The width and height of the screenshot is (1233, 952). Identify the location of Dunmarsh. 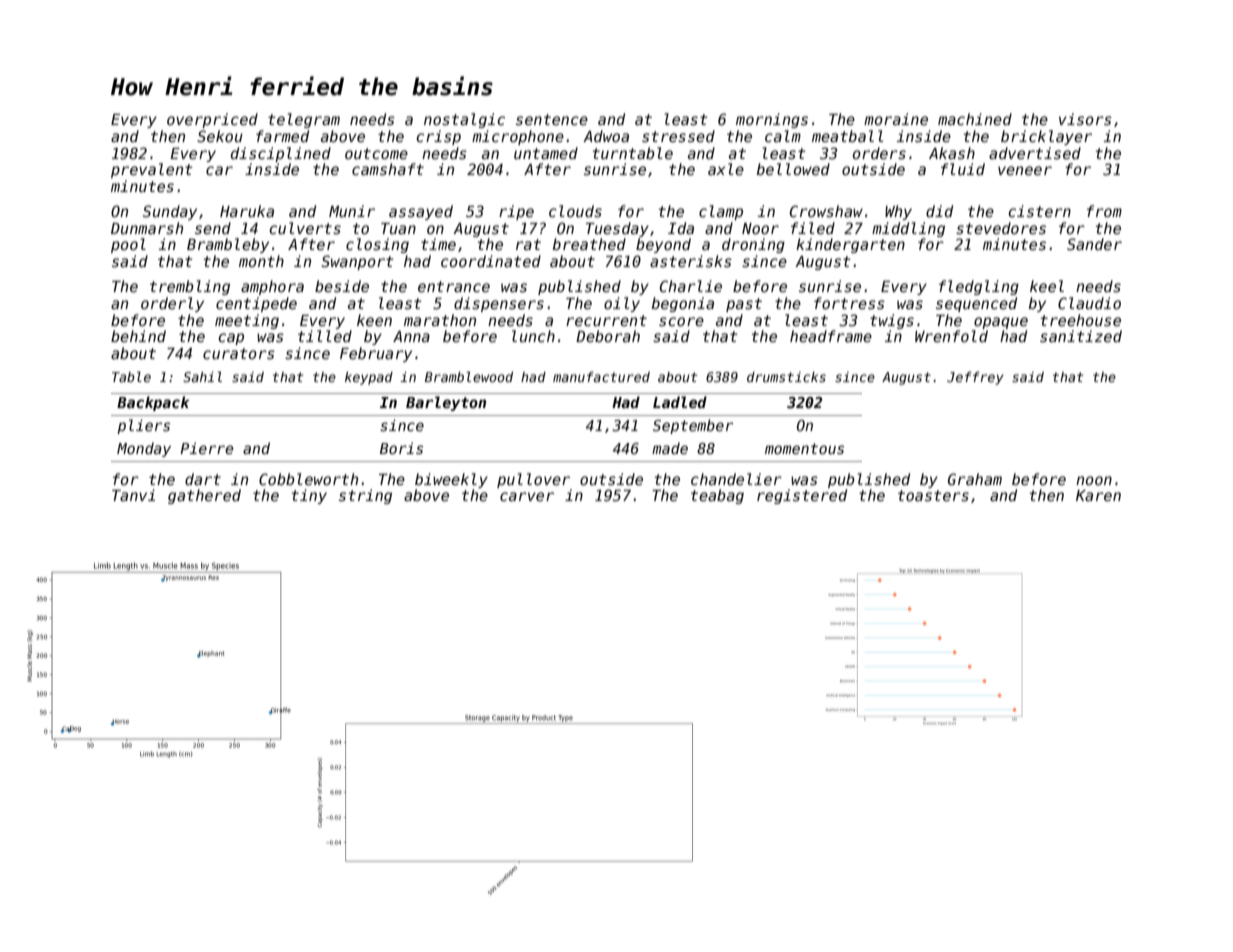
(147, 228).
